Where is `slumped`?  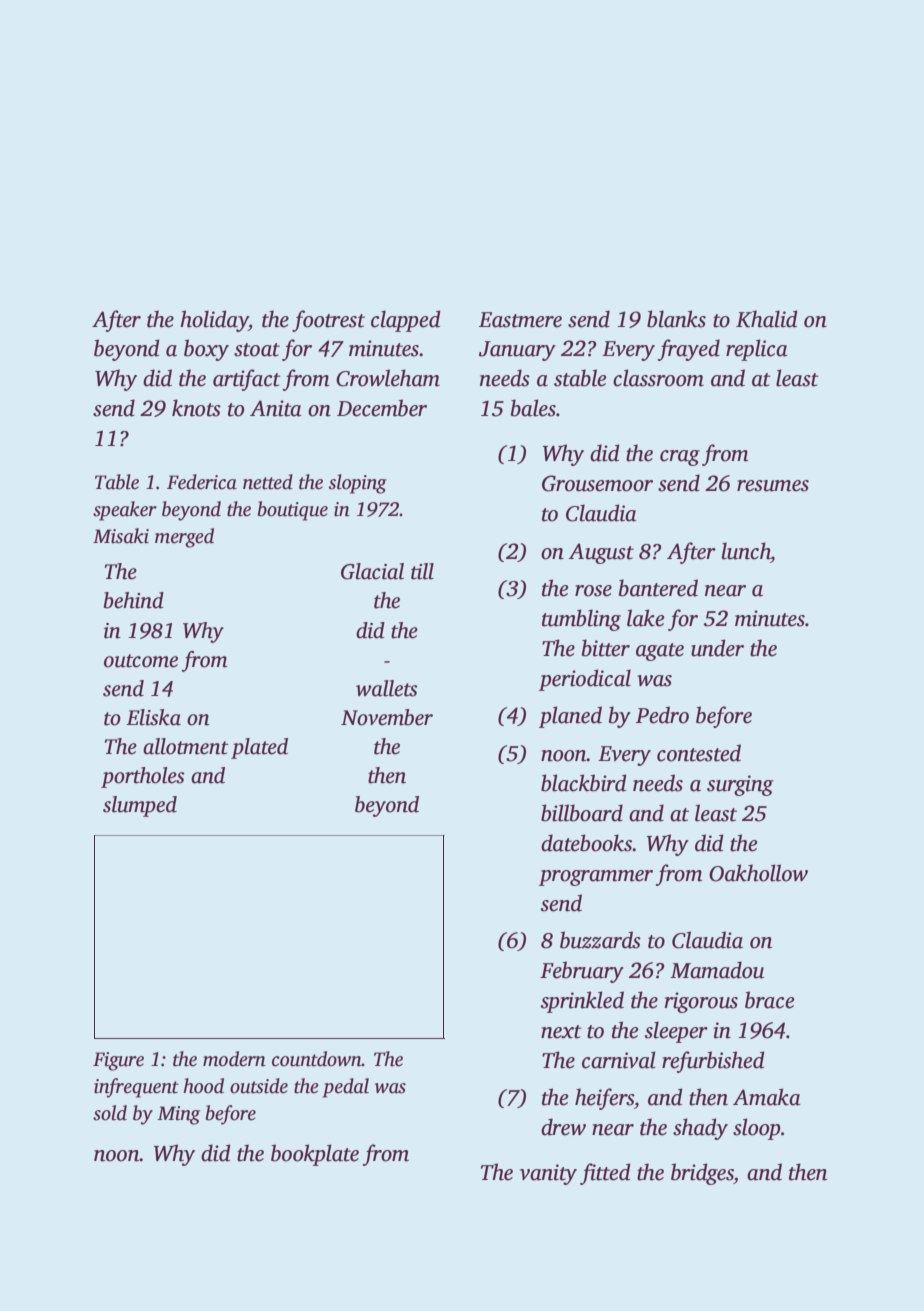
slumped is located at coordinates (140, 806).
